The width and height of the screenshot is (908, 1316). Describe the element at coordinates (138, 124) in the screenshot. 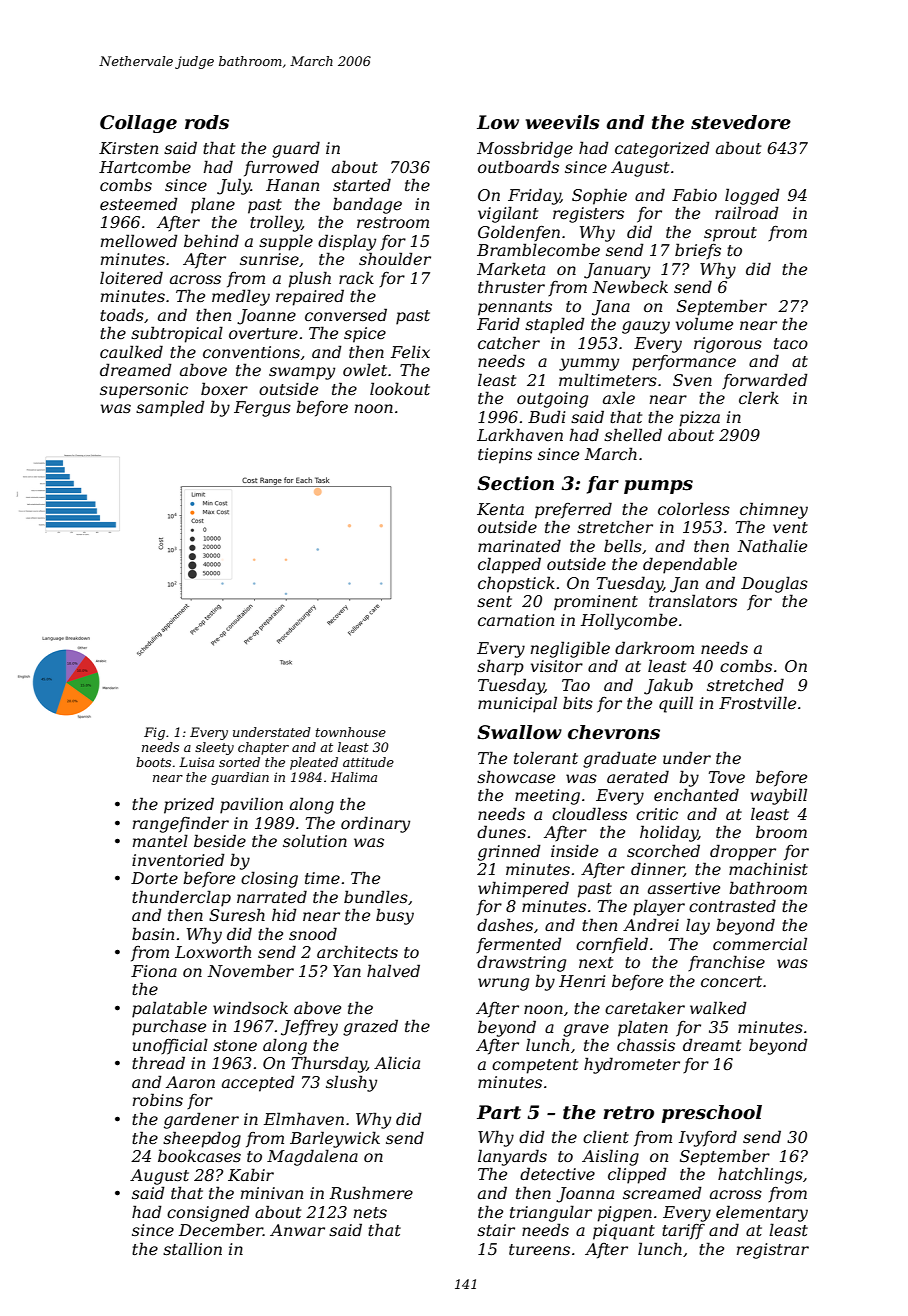

I see `Collage` at that location.
